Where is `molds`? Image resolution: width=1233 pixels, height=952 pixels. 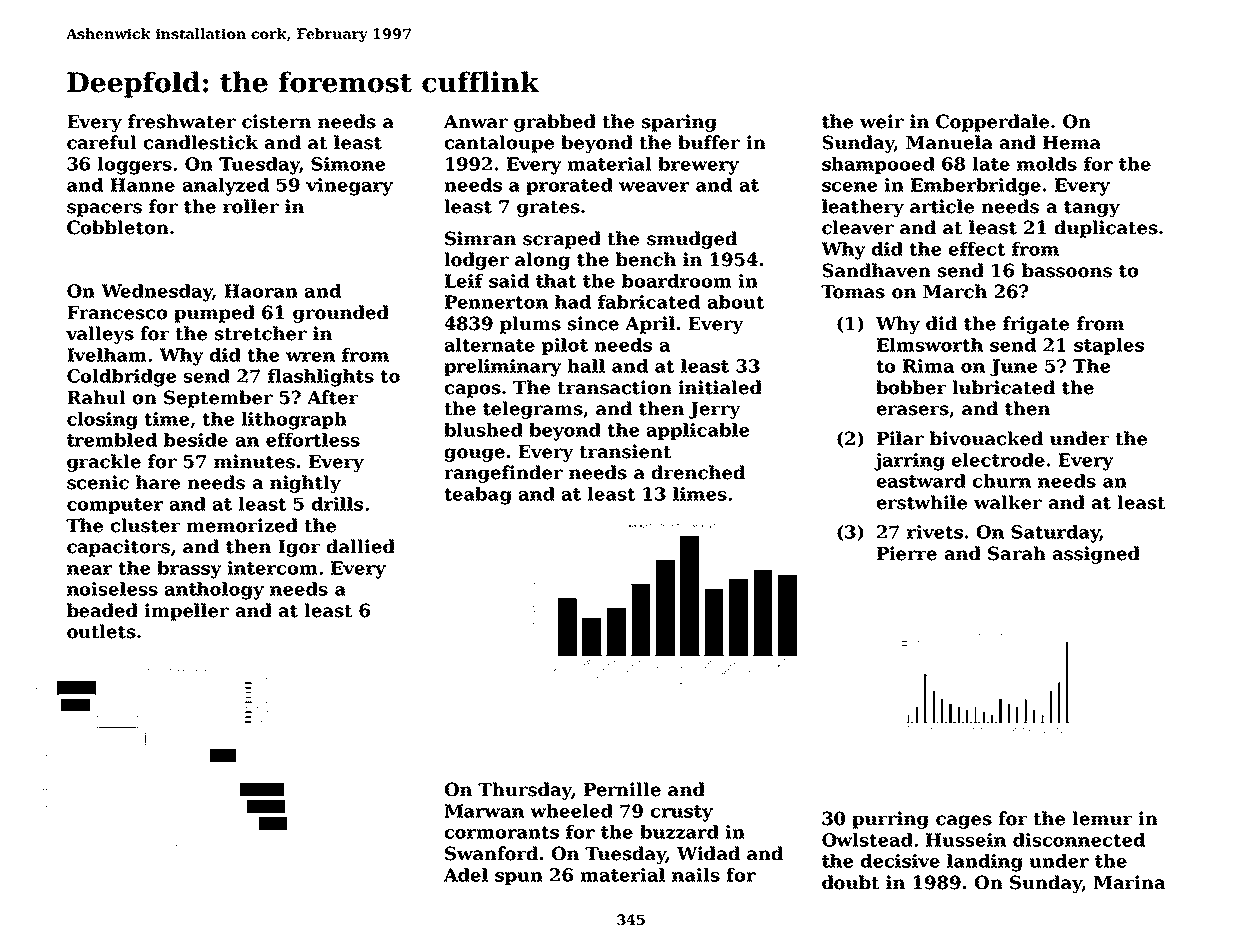 molds is located at coordinates (1047, 164).
